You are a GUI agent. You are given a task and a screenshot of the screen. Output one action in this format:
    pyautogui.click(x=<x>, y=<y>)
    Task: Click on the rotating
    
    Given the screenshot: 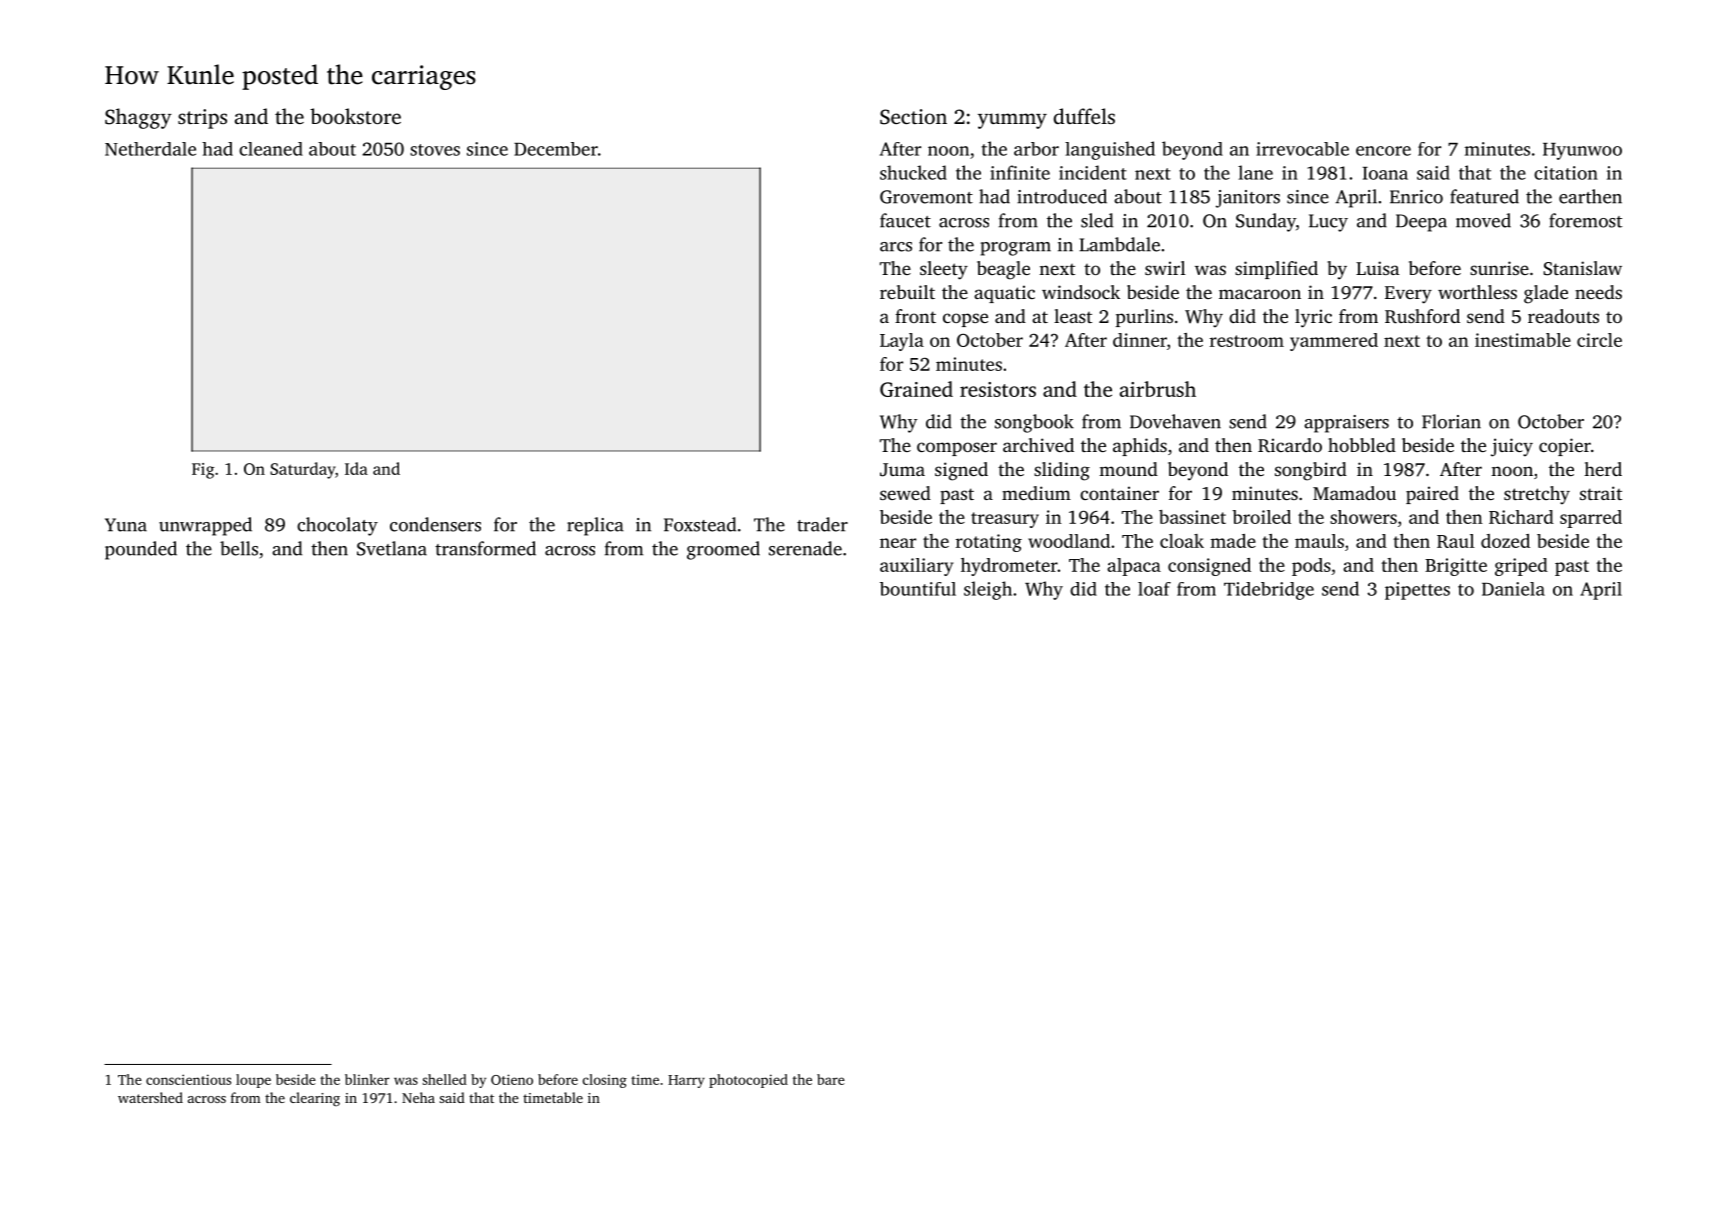 What is the action you would take?
    pyautogui.click(x=989, y=543)
